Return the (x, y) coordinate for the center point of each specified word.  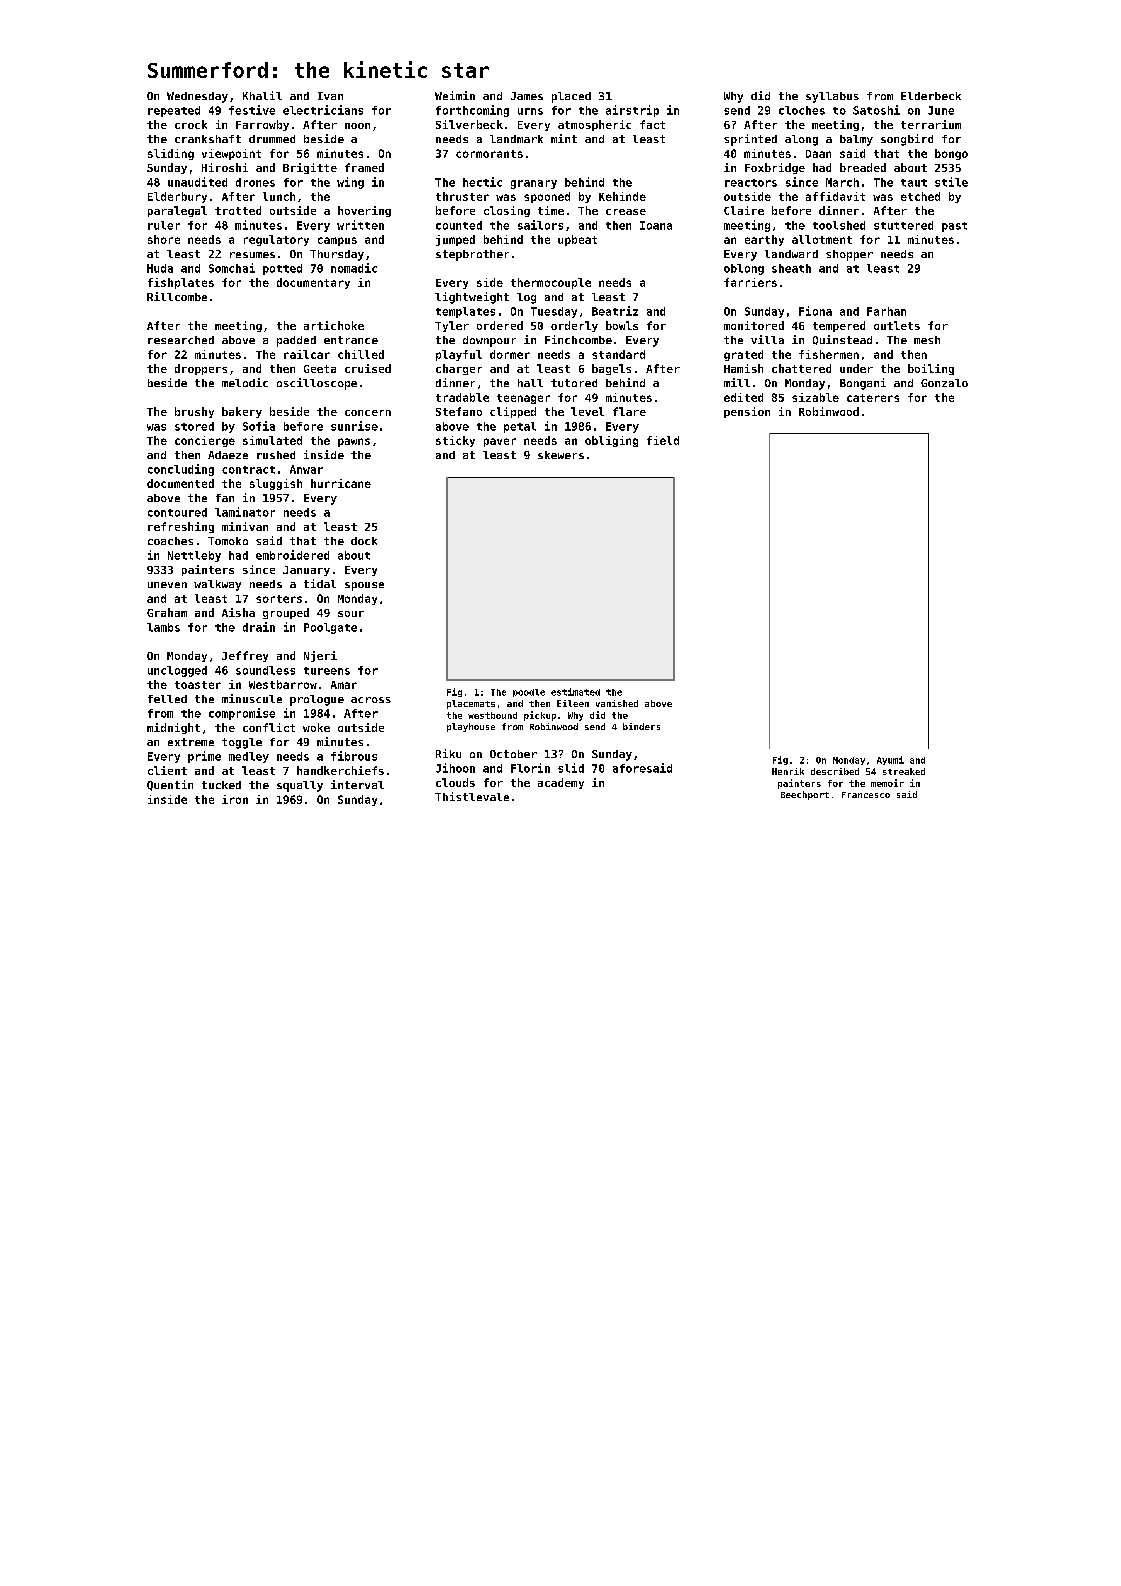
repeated (174, 111)
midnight (173, 728)
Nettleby (194, 556)
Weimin (455, 95)
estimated (575, 692)
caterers (873, 398)
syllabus (832, 97)
